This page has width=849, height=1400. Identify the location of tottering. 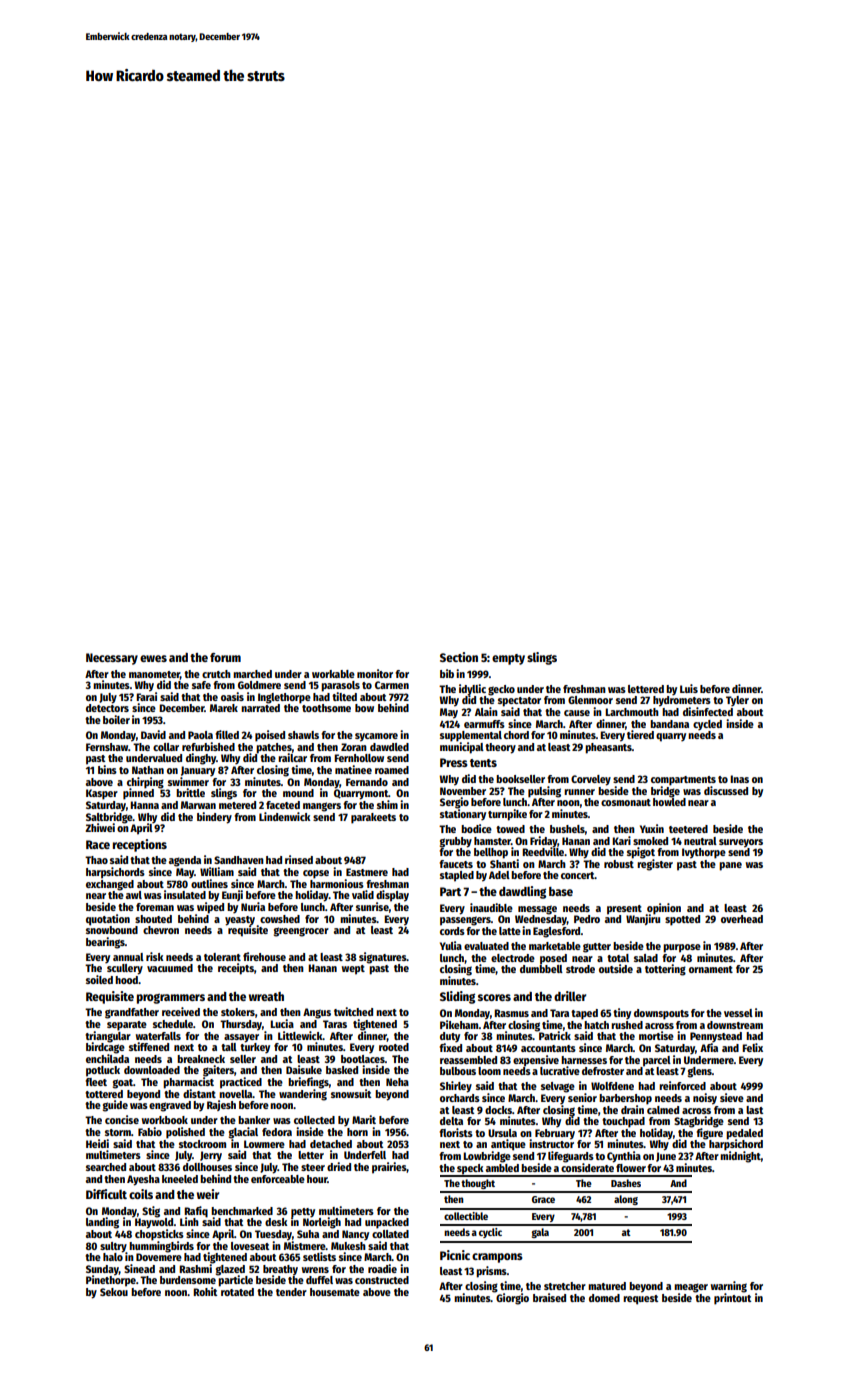
(665, 970).
